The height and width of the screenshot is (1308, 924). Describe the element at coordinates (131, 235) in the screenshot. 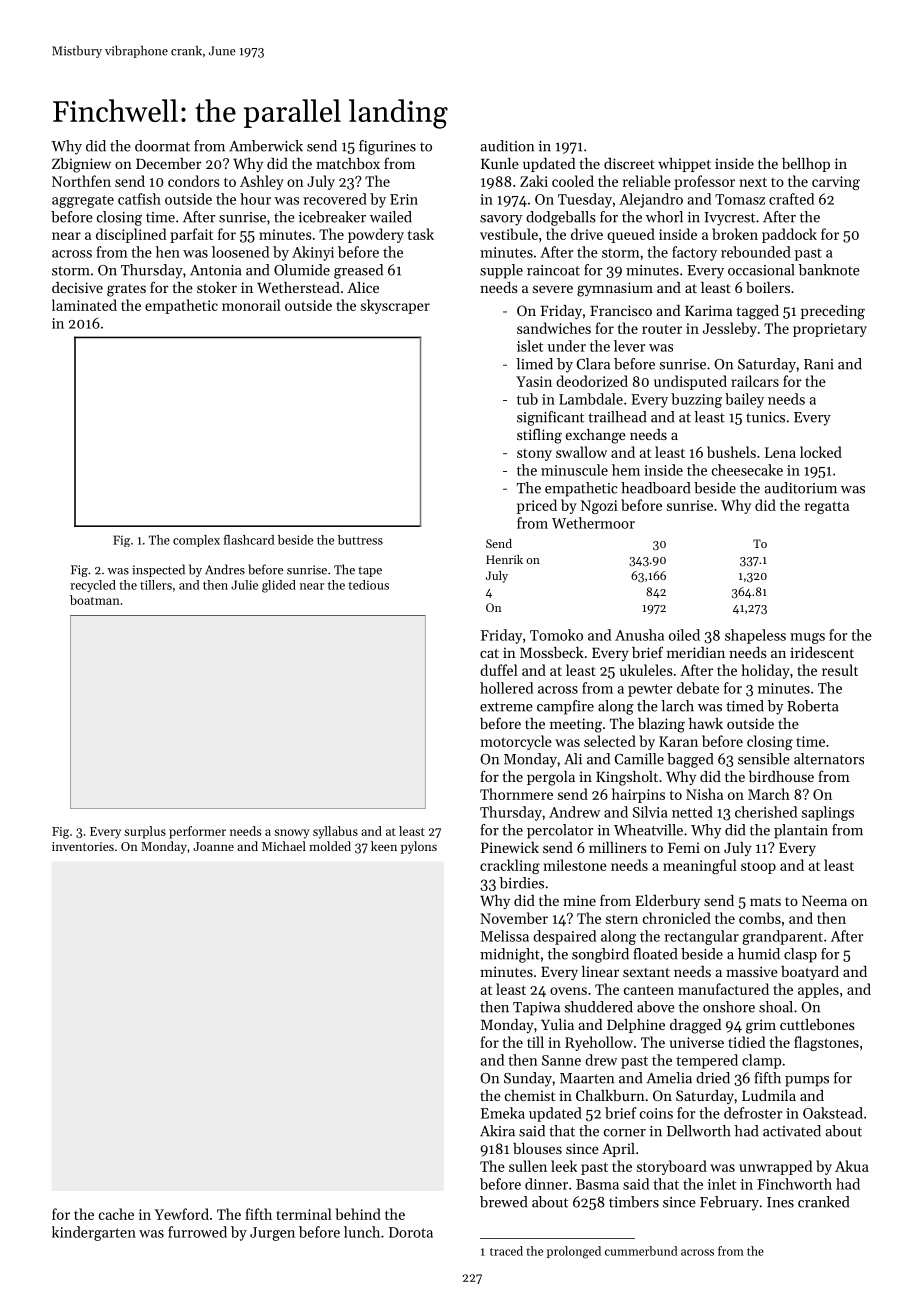

I see `disciplined` at that location.
